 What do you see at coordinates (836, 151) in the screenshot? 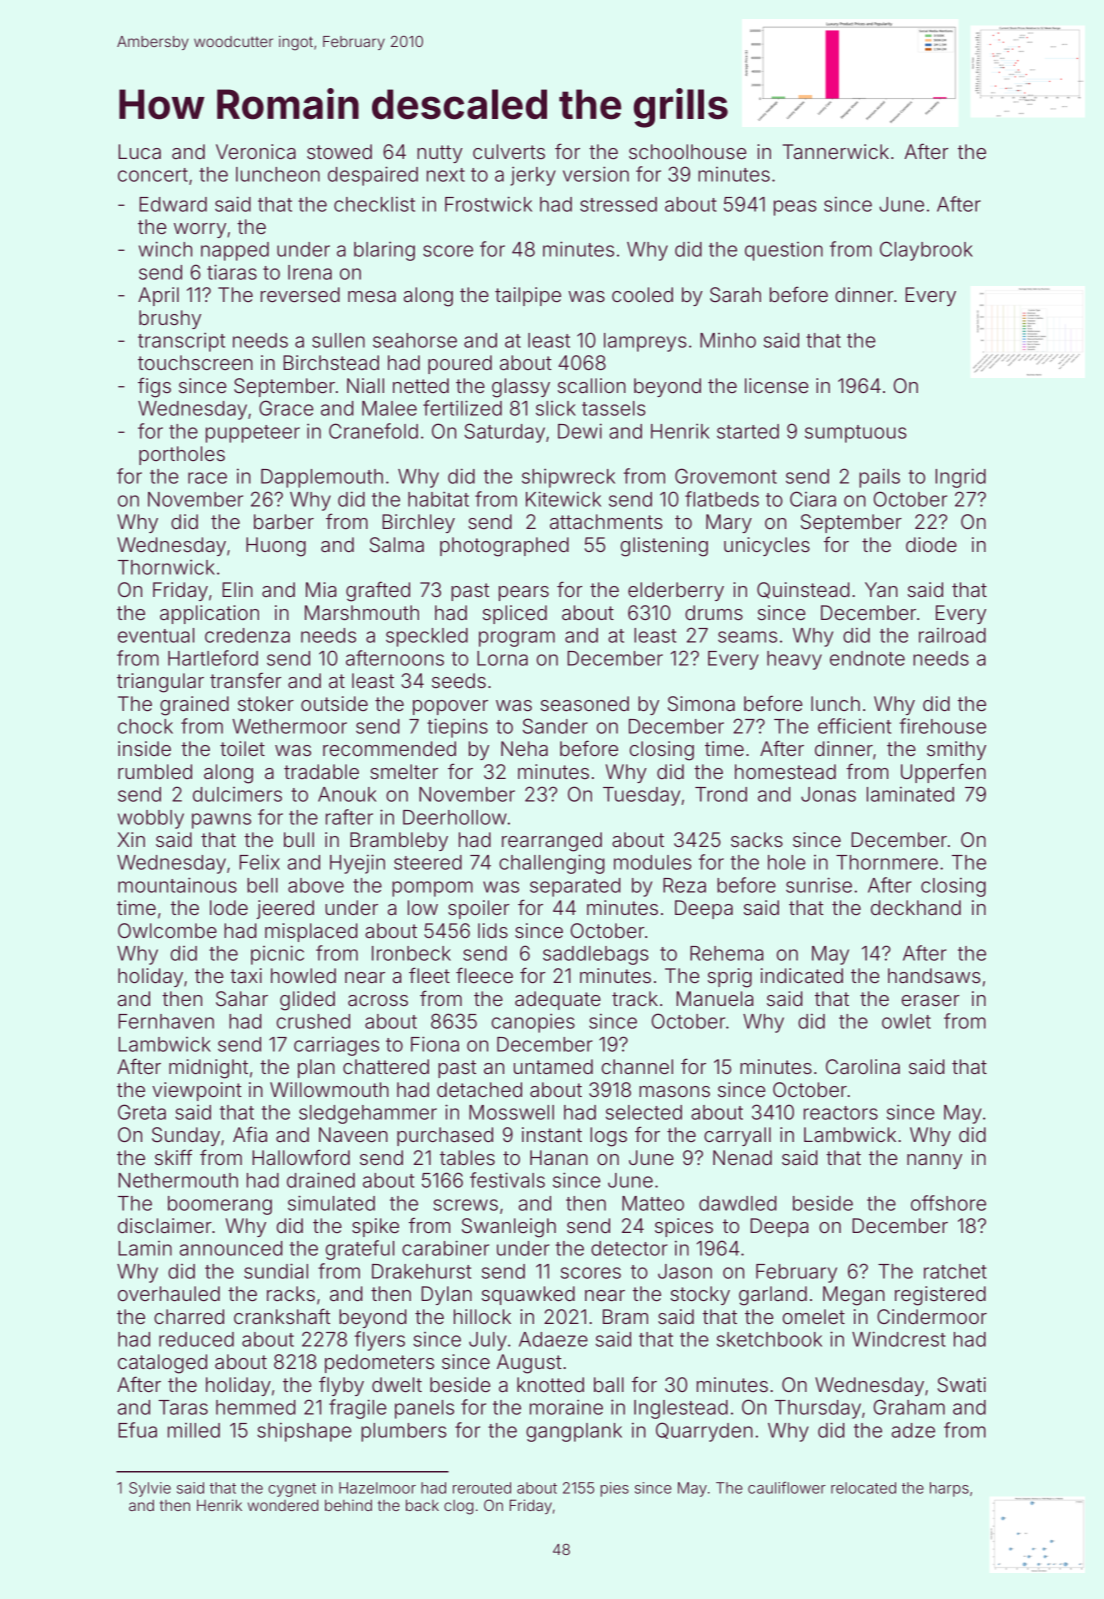
I see `Tannerwick` at bounding box center [836, 151].
